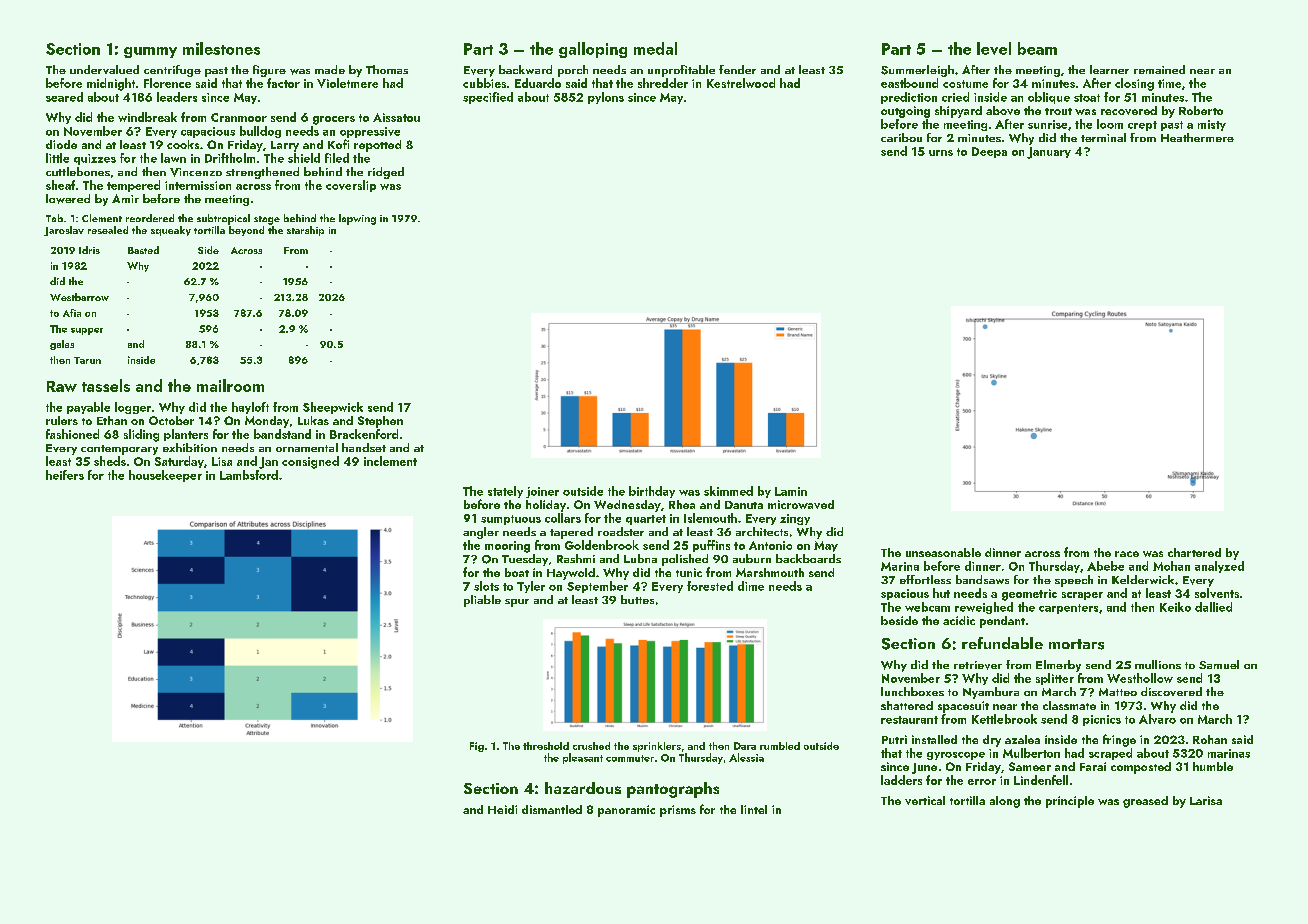  I want to click on race, so click(1127, 554).
